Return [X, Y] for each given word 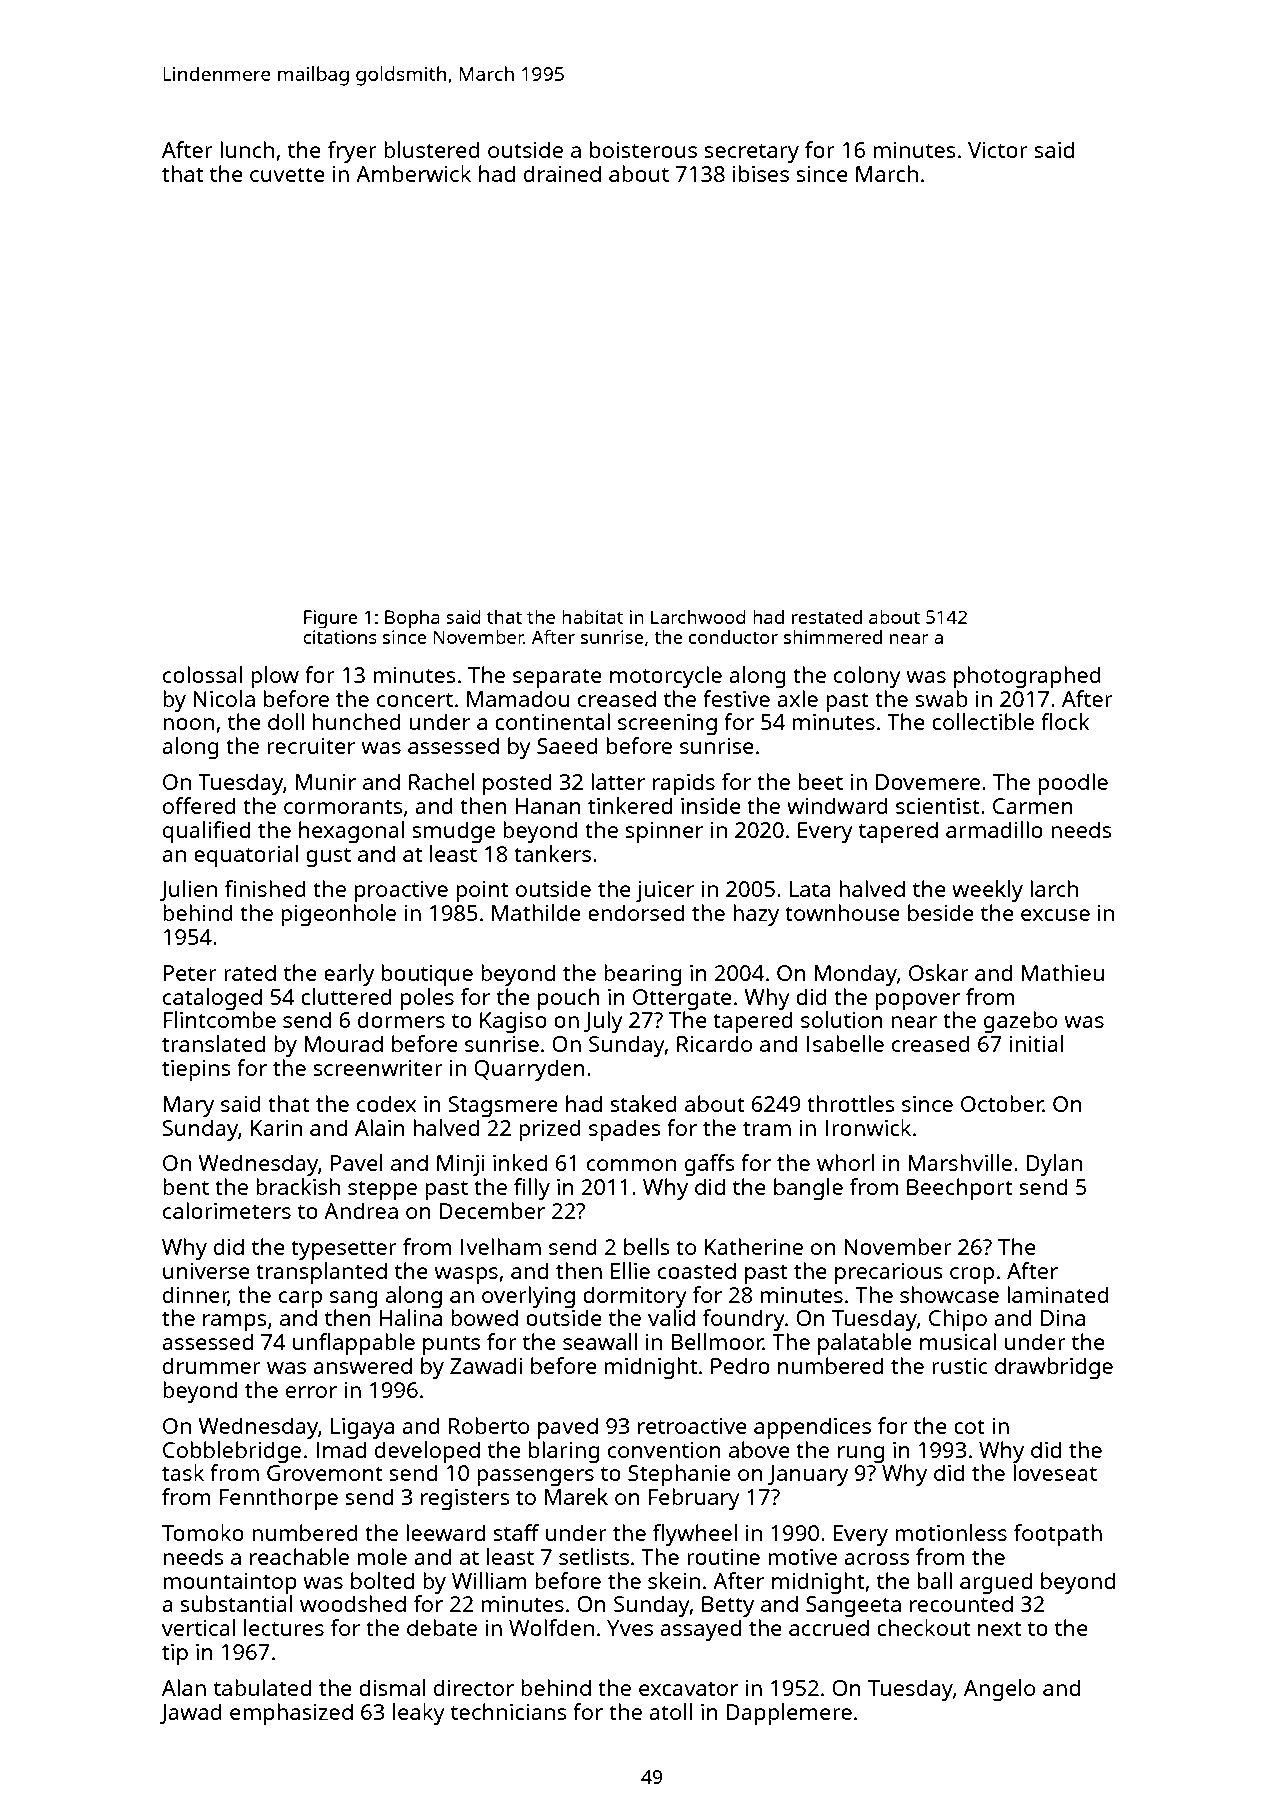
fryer [352, 152]
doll [286, 721]
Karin [276, 1128]
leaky [419, 1714]
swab [941, 698]
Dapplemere [789, 1714]
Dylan [1054, 1165]
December [492, 1210]
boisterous [643, 149]
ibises [761, 173]
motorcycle [666, 677]
